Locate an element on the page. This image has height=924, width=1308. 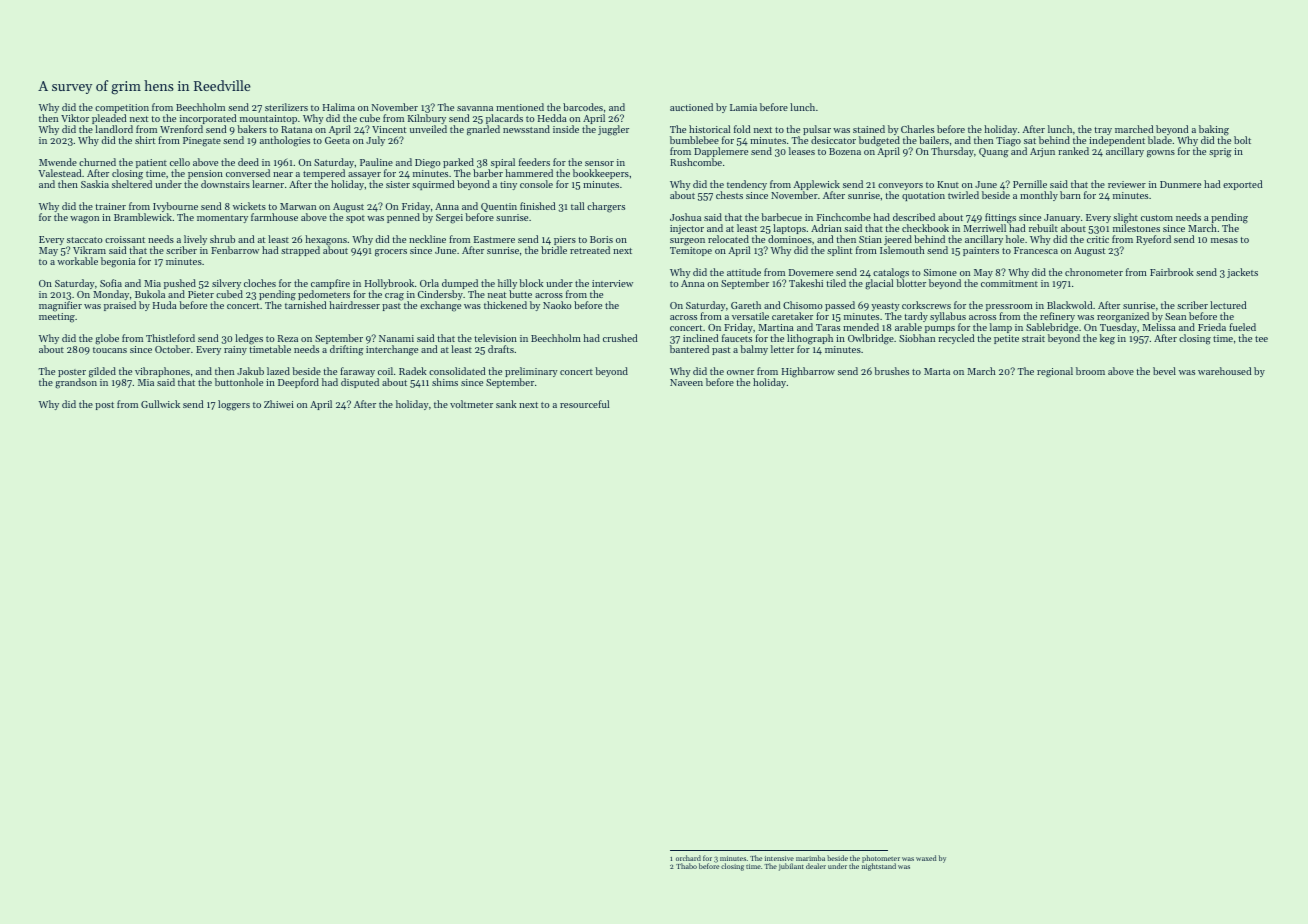
orchard is located at coordinates (688, 858).
